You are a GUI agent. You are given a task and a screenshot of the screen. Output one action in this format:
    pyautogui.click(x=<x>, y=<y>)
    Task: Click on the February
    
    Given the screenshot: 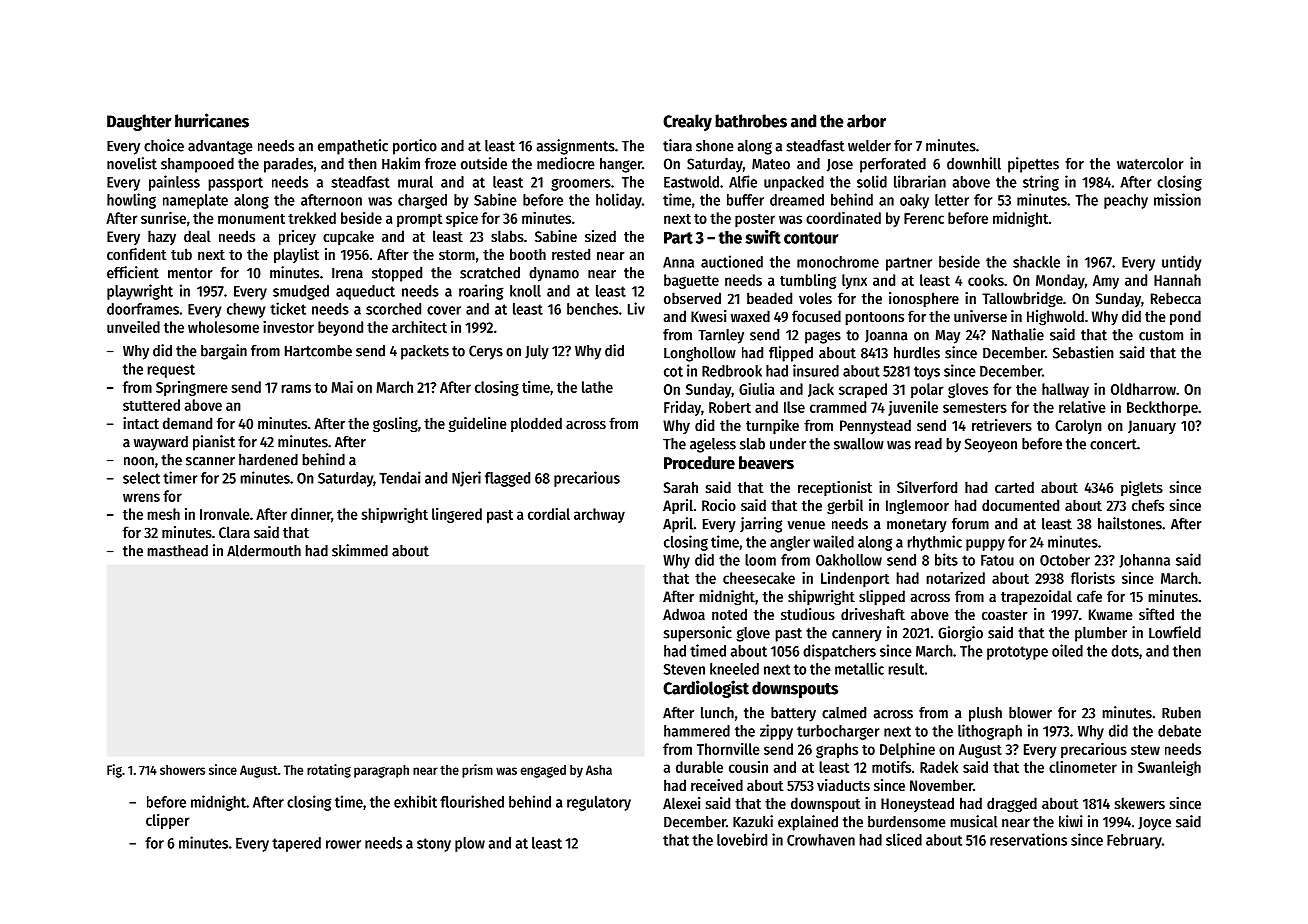 What is the action you would take?
    pyautogui.click(x=1134, y=841)
